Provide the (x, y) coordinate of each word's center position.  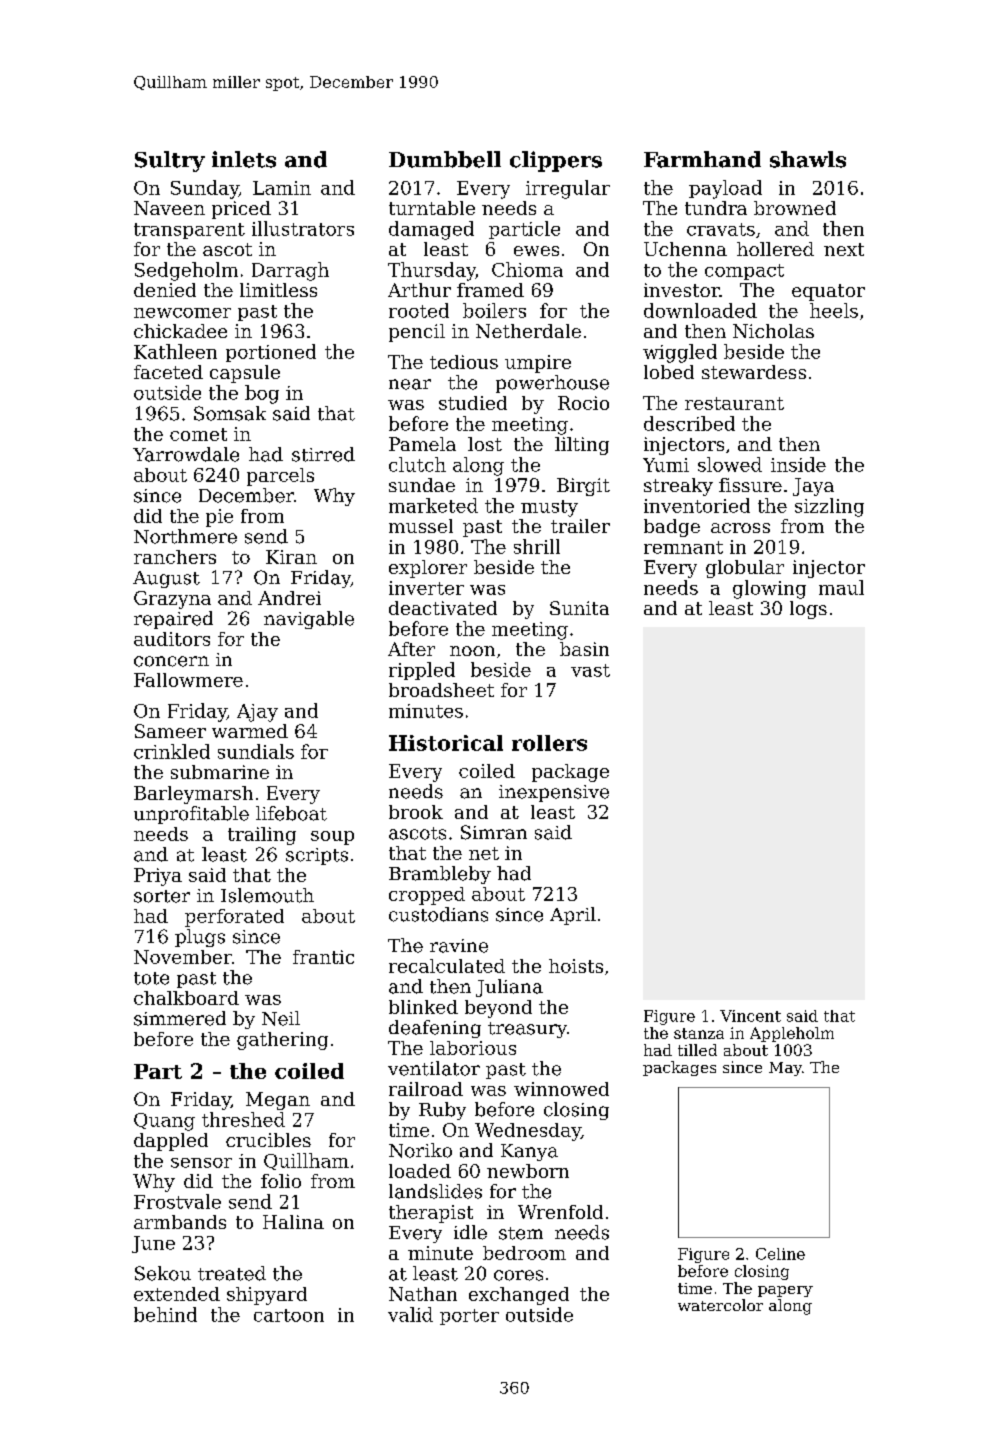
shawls (808, 159)
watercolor (720, 1305)
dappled (171, 1142)
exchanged (519, 1296)
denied (165, 290)
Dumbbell (445, 159)
